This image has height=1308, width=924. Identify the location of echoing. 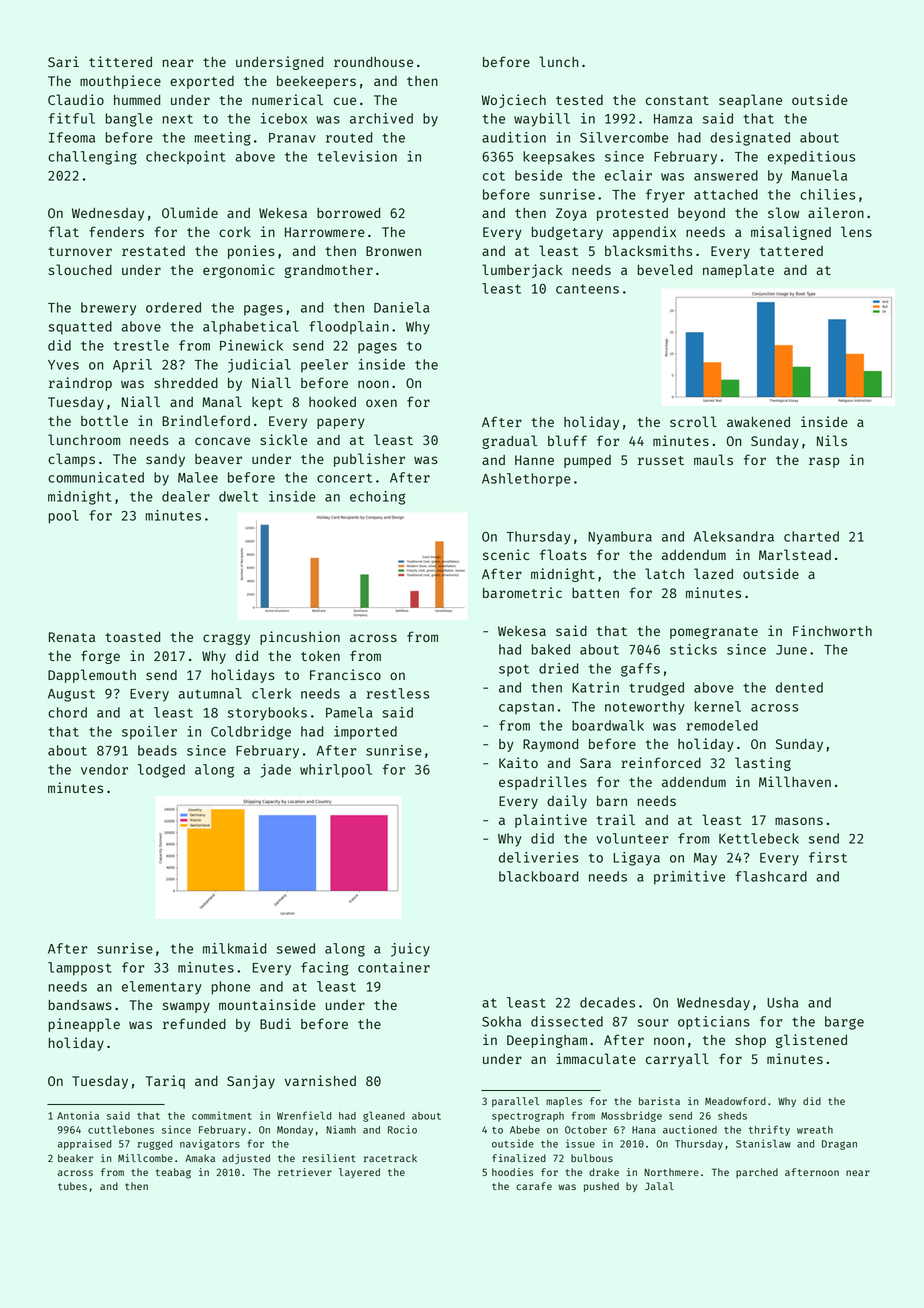
(377, 498).
